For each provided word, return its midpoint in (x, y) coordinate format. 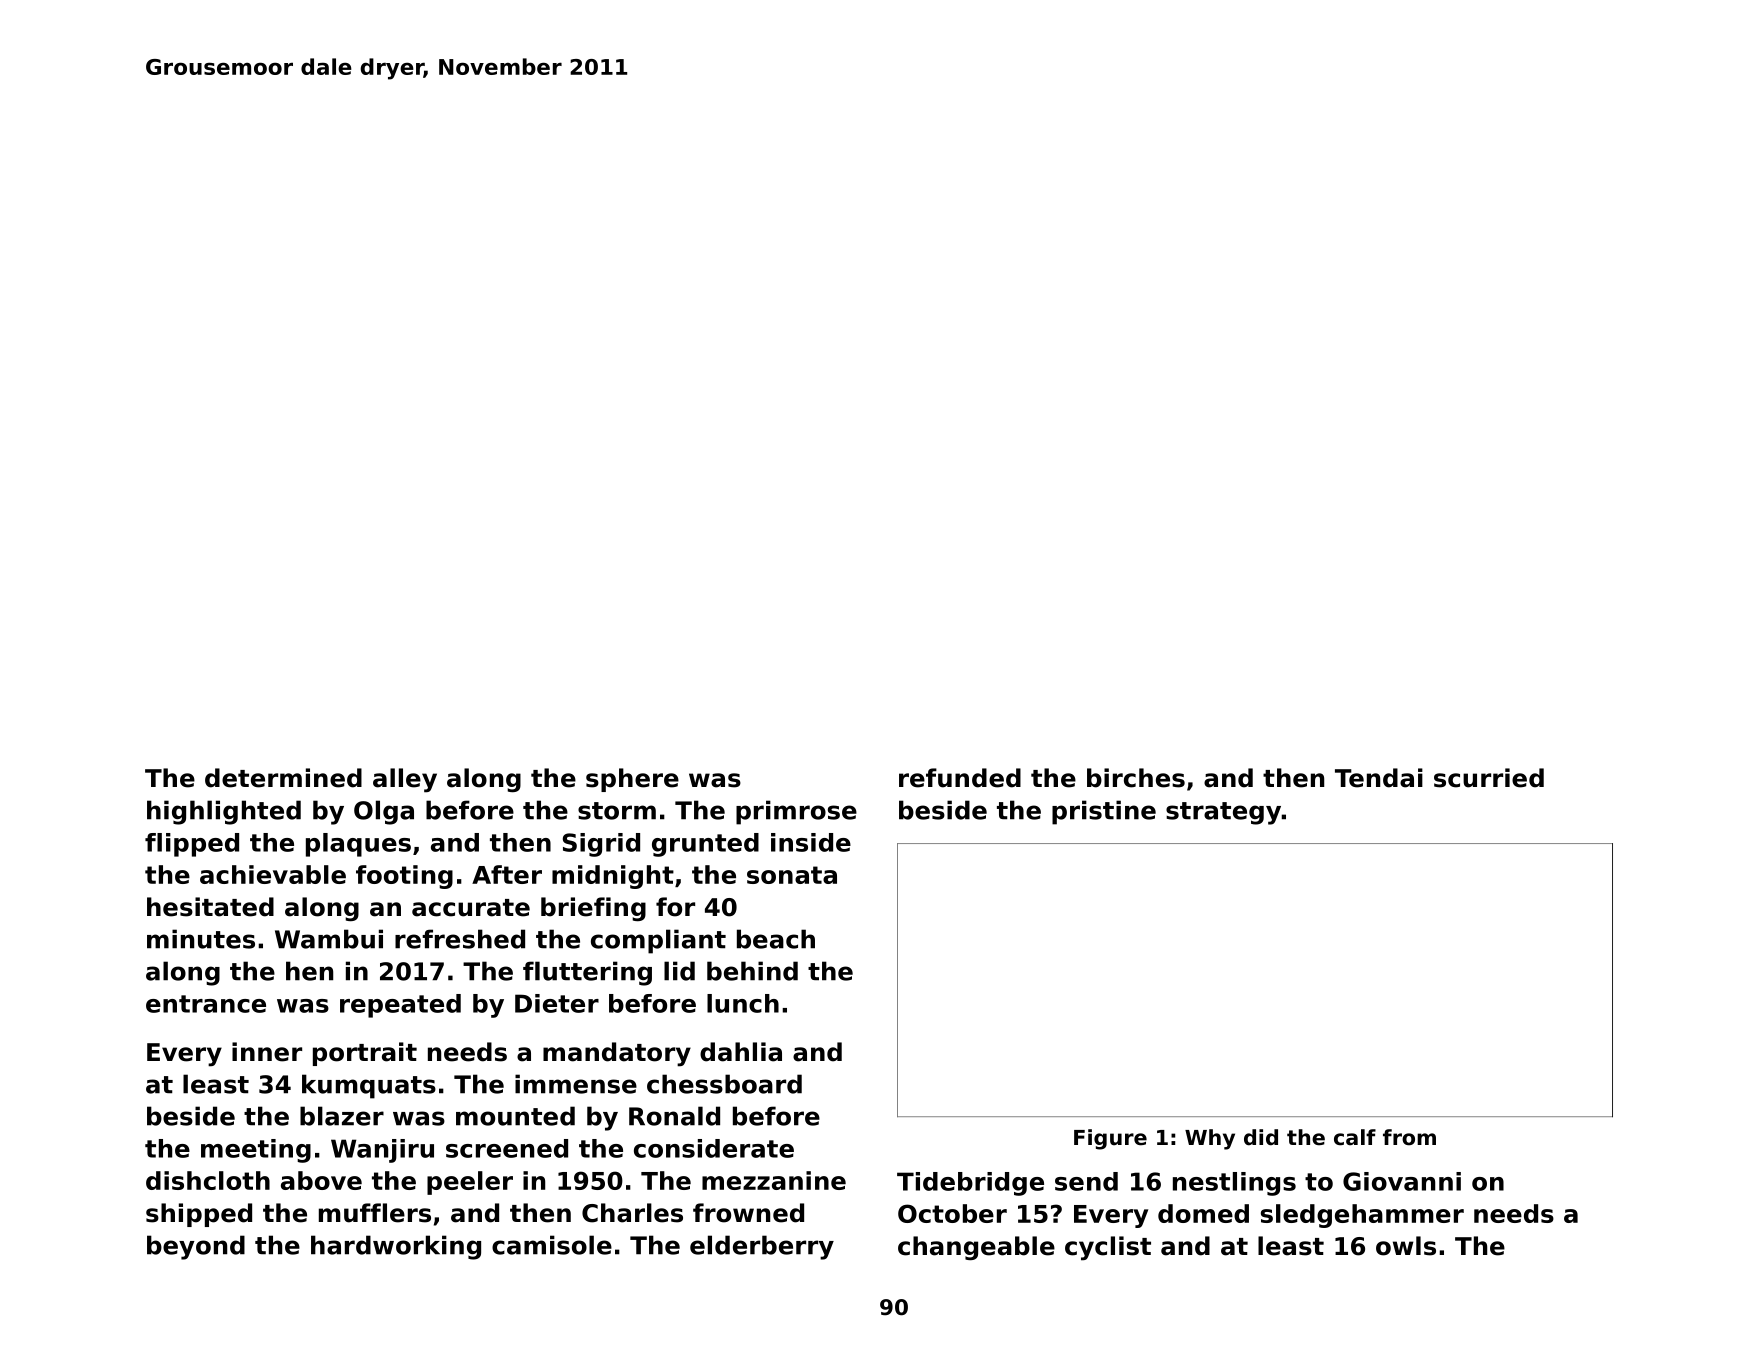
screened (507, 1148)
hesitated (210, 907)
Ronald (674, 1116)
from (1409, 1137)
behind (752, 971)
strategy (1223, 813)
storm (617, 811)
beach (776, 939)
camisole (552, 1245)
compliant (658, 941)
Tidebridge (970, 1184)
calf (1355, 1137)
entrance (206, 1004)
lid (679, 971)
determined (283, 778)
